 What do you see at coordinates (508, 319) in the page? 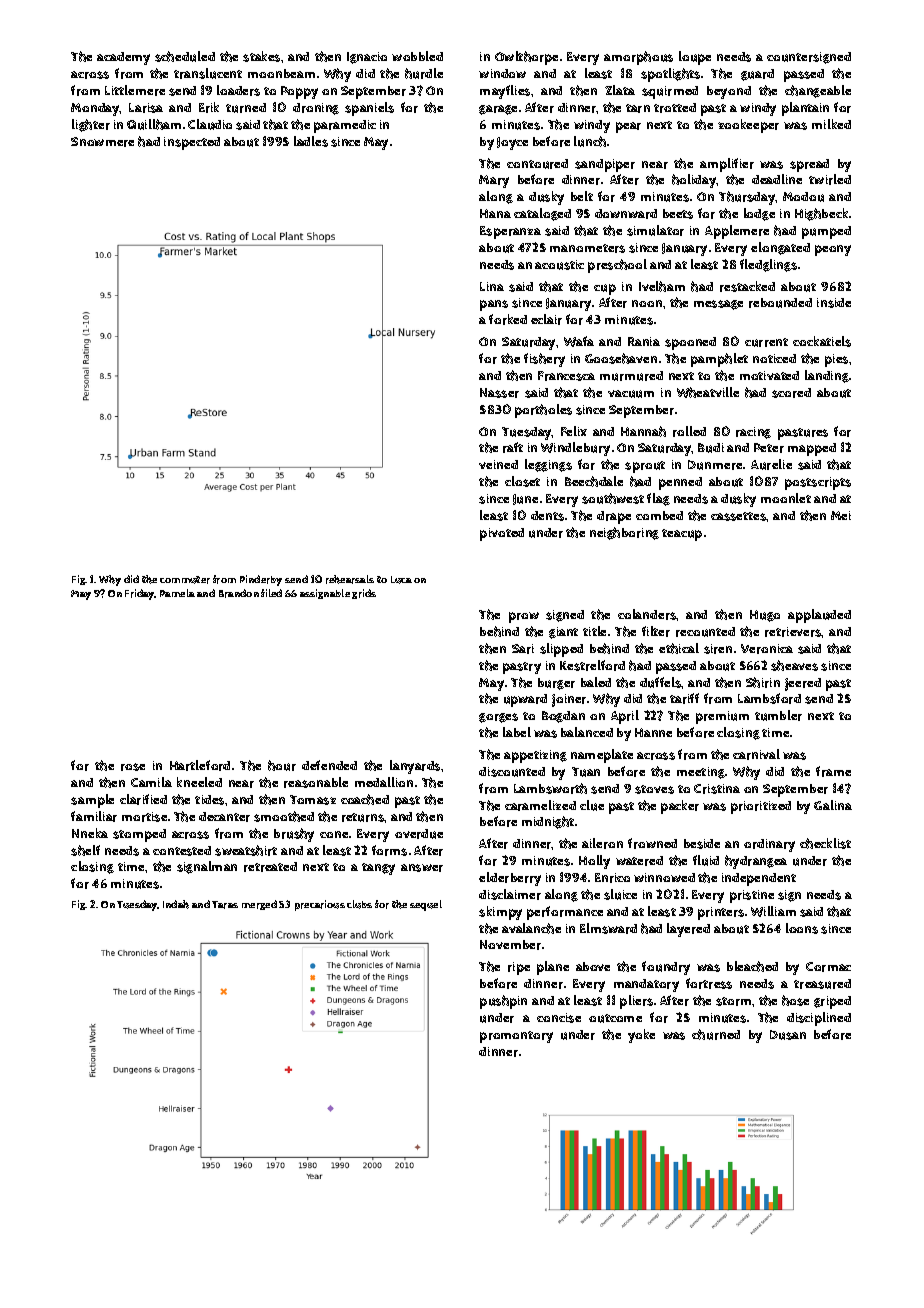
I see `forked` at bounding box center [508, 319].
